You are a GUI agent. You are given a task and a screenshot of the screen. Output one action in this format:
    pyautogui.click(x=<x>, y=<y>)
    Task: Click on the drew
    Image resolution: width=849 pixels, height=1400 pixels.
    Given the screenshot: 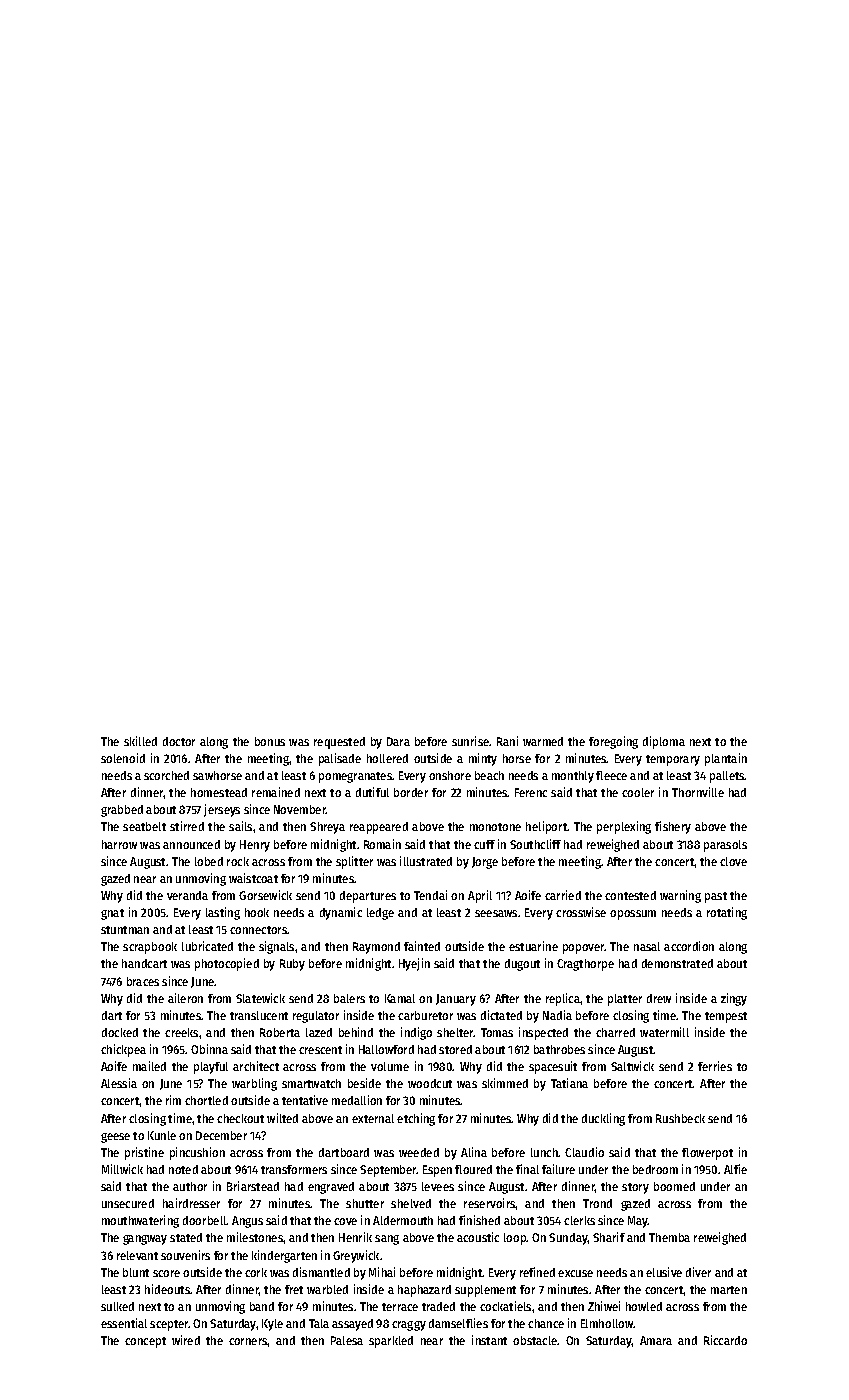 What is the action you would take?
    pyautogui.click(x=659, y=998)
